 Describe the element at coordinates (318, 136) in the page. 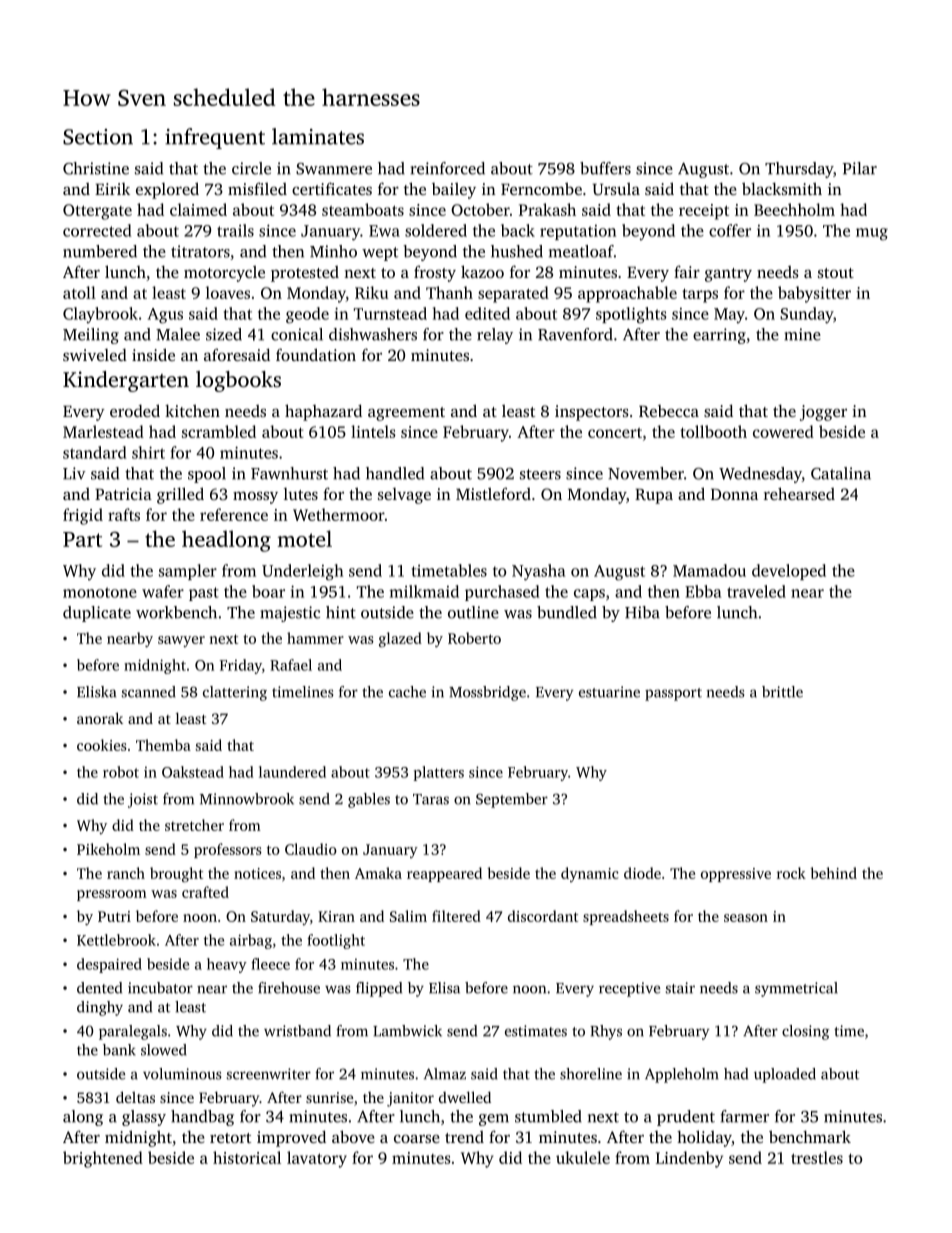

I see `laminates` at that location.
